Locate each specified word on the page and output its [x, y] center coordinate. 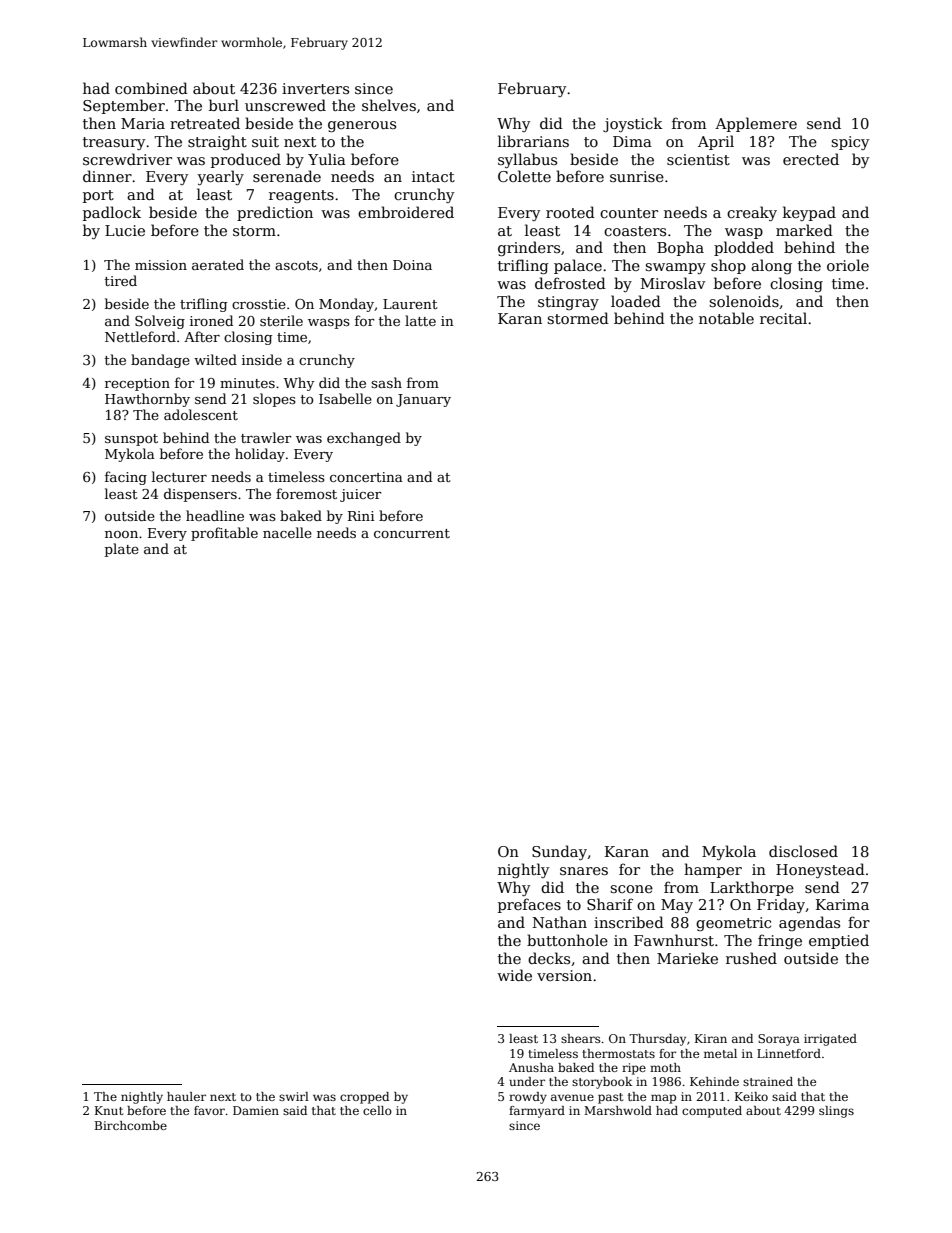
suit [265, 141]
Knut [109, 1110]
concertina [366, 477]
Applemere [756, 124]
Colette [524, 176]
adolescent [201, 414]
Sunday [559, 852]
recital [783, 318]
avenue [572, 1097]
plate [122, 550]
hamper [713, 870]
